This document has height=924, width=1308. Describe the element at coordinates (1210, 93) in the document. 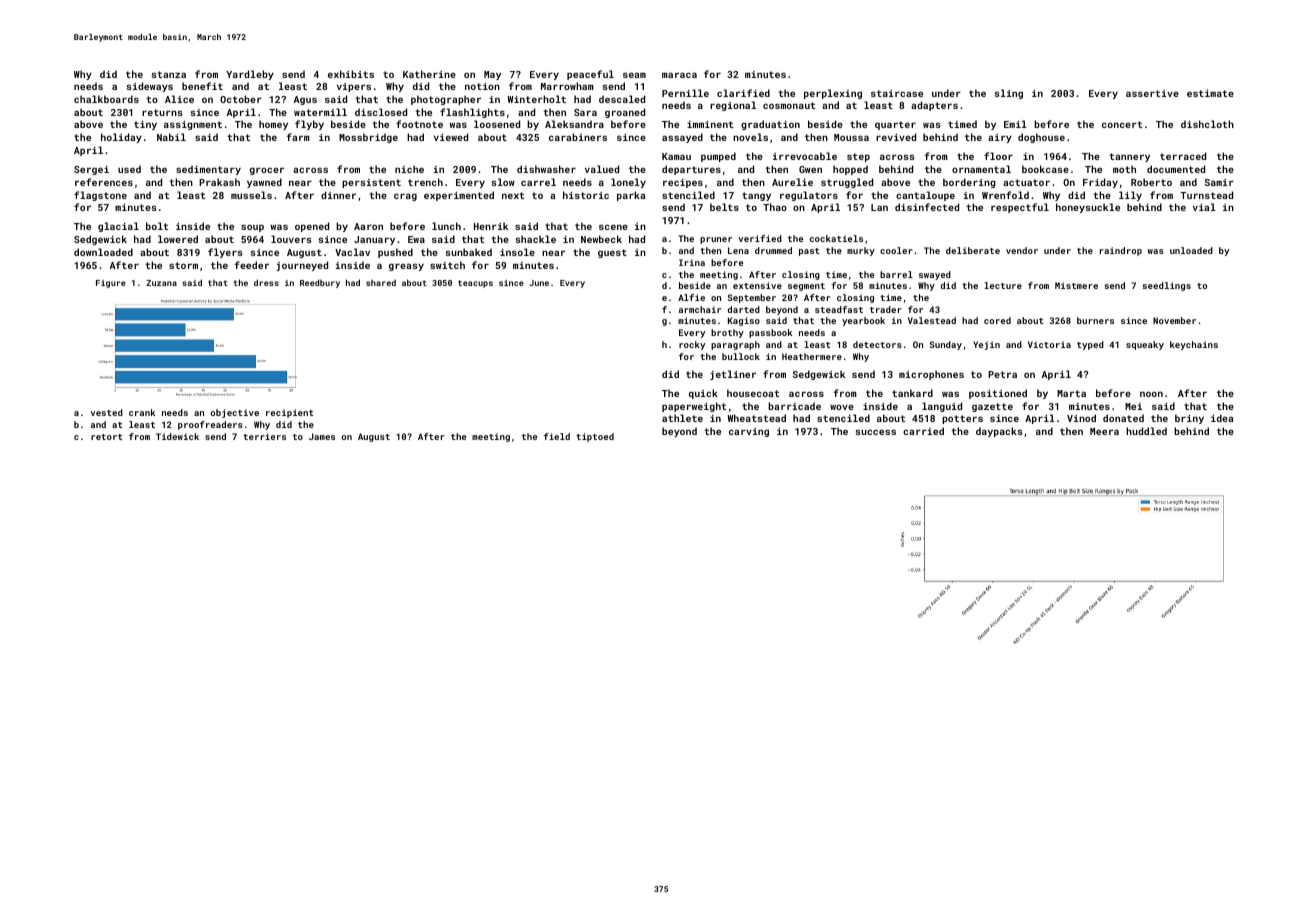

I see `estimate` at that location.
